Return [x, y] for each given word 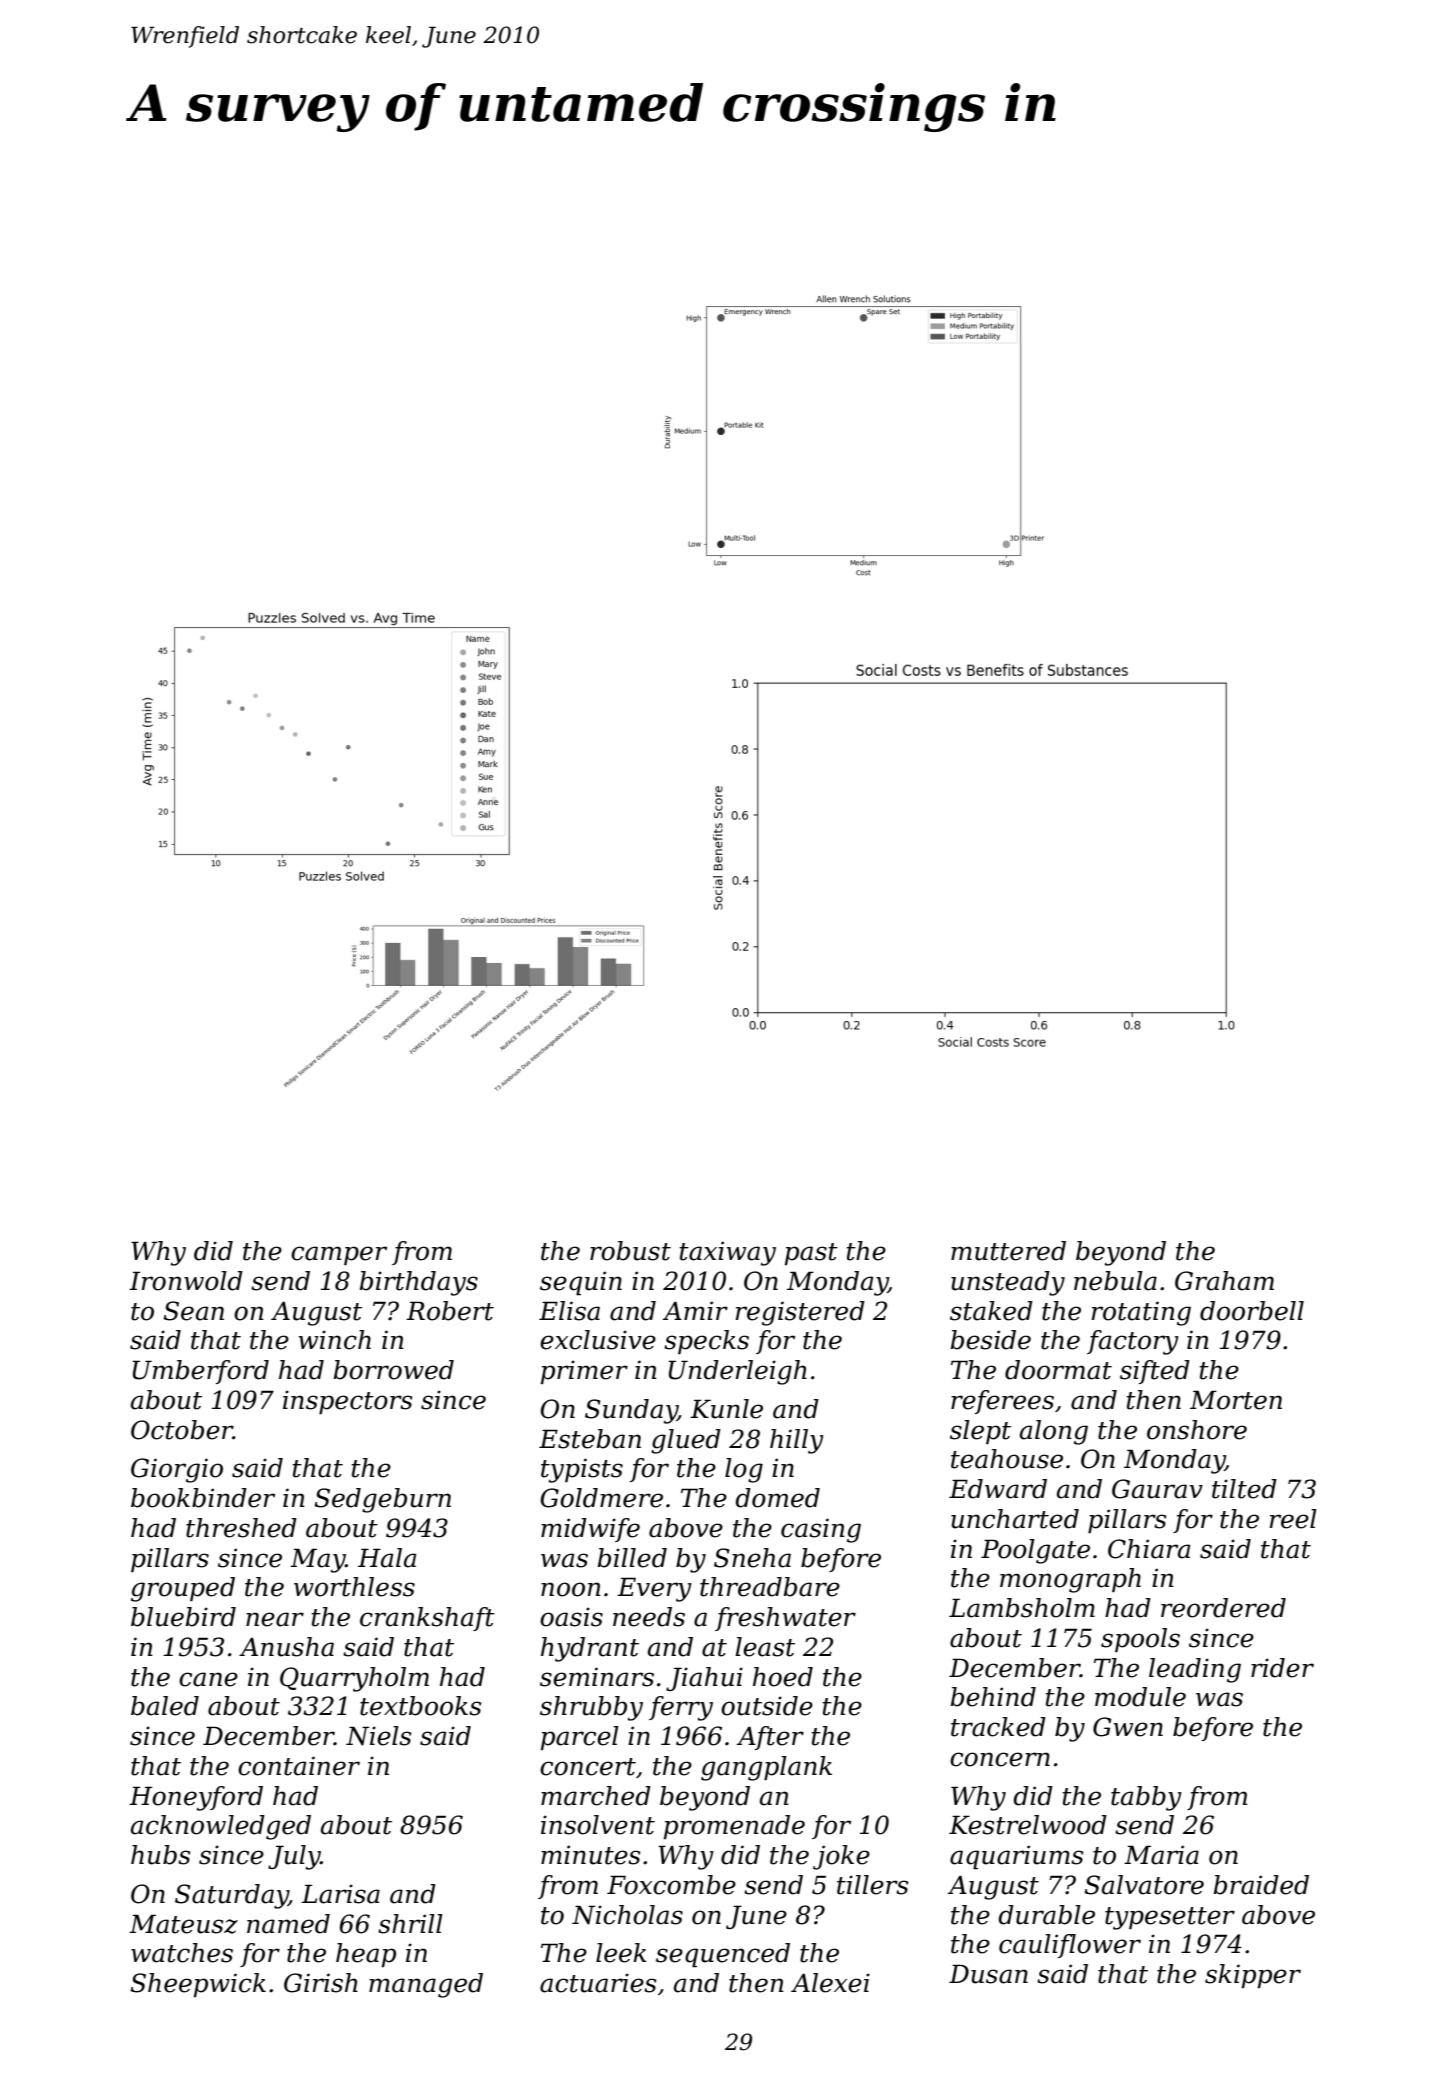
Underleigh [737, 1372]
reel [1293, 1519]
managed [426, 1985]
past [811, 1254]
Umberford [200, 1372]
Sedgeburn [383, 1500]
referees [1002, 1402]
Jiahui [704, 1679]
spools [1140, 1640]
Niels [378, 1736]
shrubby [591, 1708]
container [299, 1766]
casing [821, 1530]
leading [1195, 1670]
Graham [1224, 1281]
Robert [450, 1311]
